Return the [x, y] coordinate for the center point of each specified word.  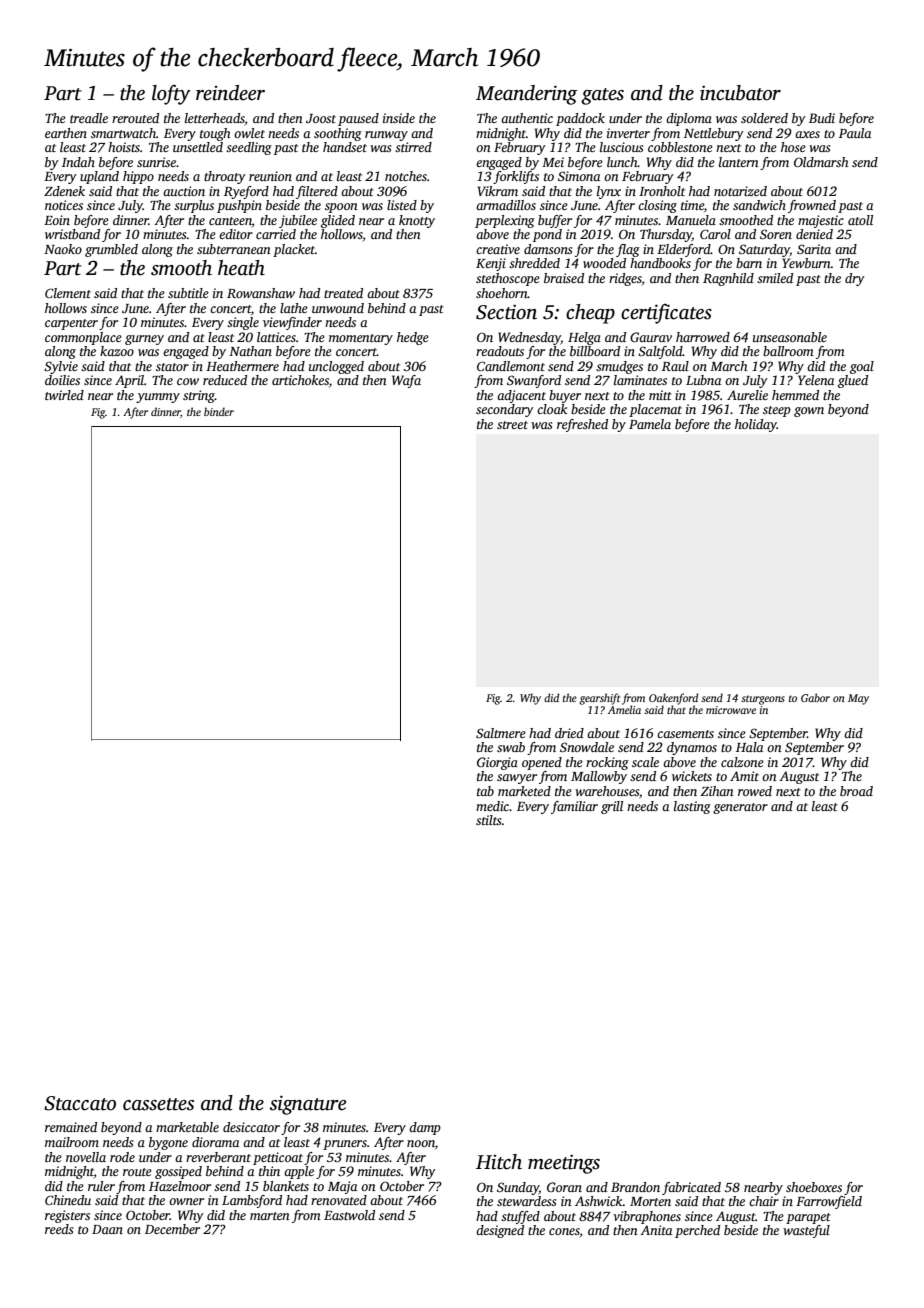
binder [219, 411]
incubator [740, 93]
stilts [488, 820]
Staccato [80, 1103]
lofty [171, 95]
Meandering [526, 95]
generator [740, 808]
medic [492, 806]
